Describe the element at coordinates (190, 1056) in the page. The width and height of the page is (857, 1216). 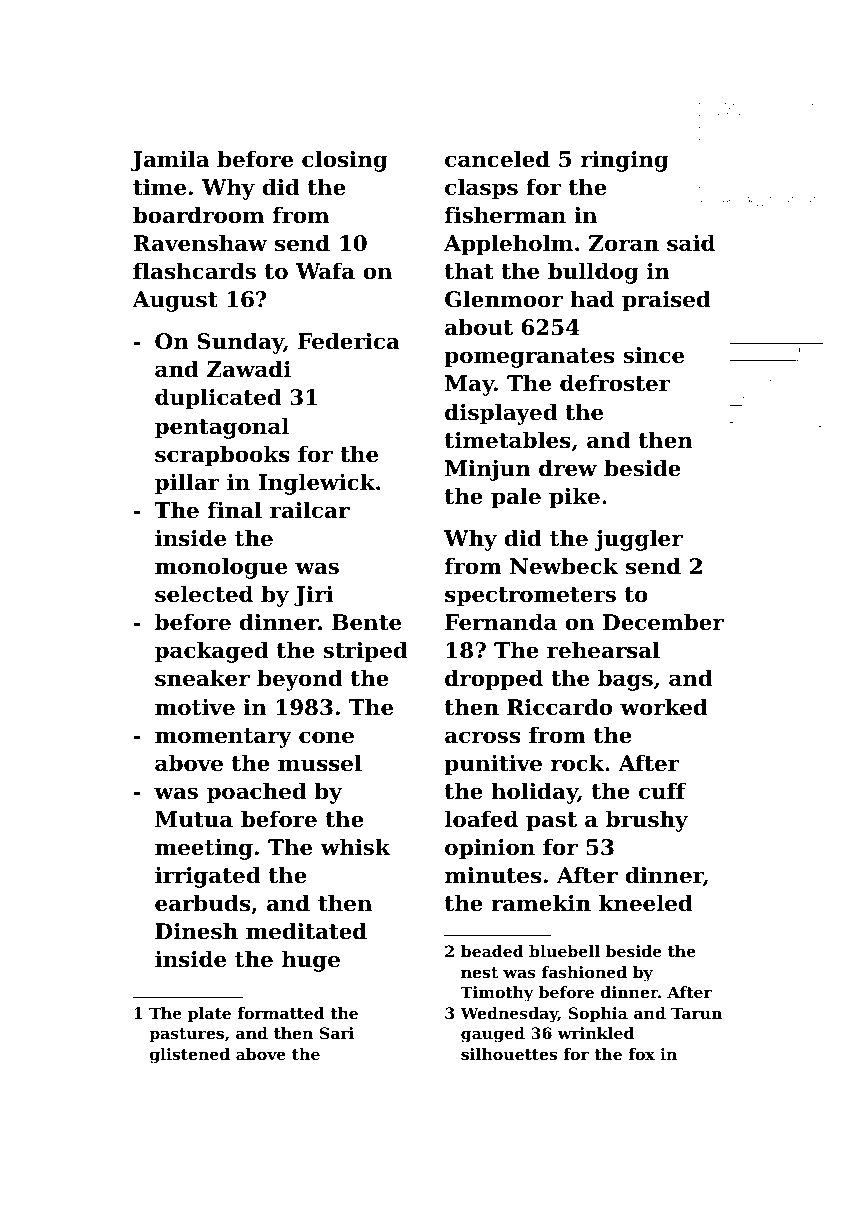
I see `glistened` at that location.
